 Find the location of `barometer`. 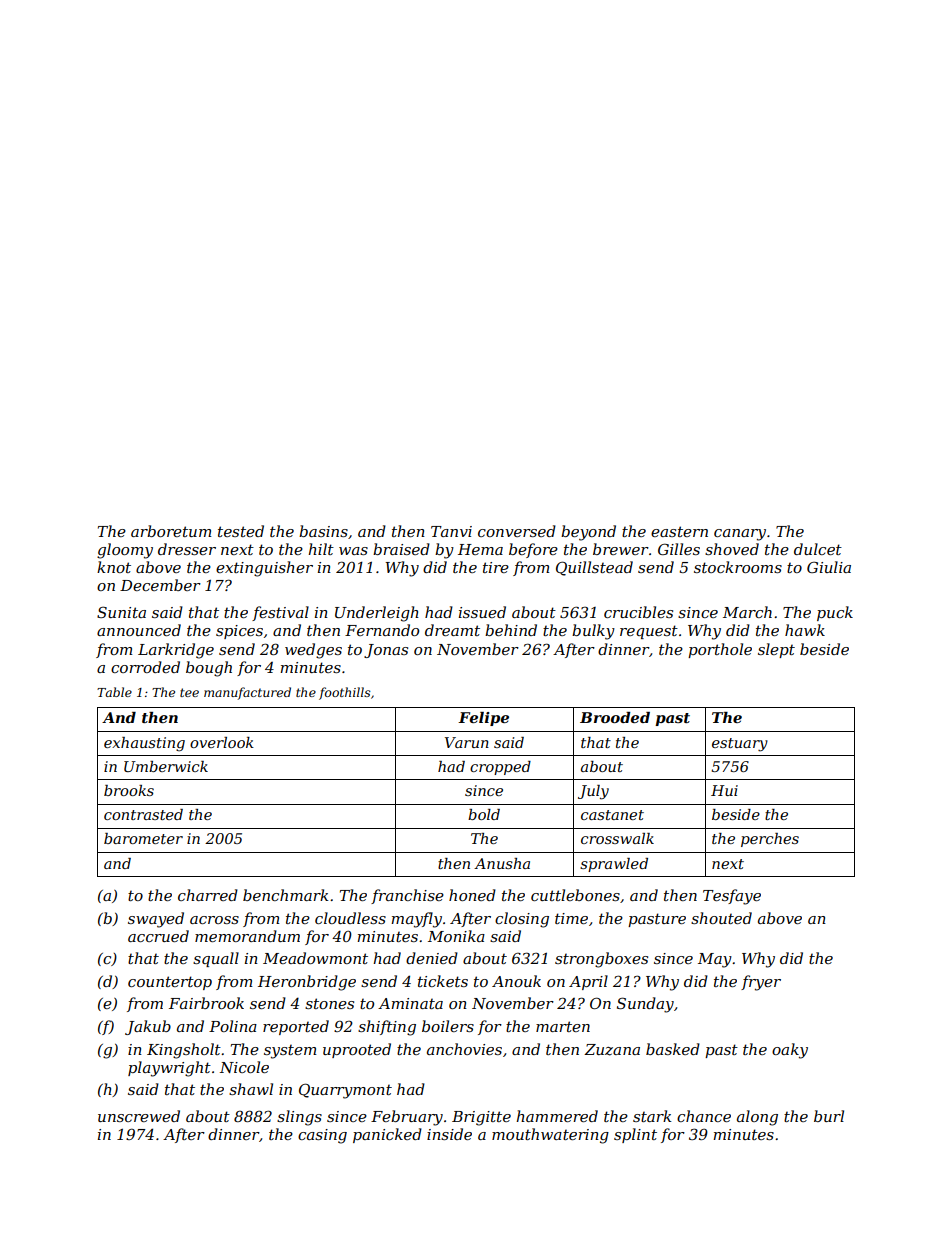

barometer is located at coordinates (143, 838).
